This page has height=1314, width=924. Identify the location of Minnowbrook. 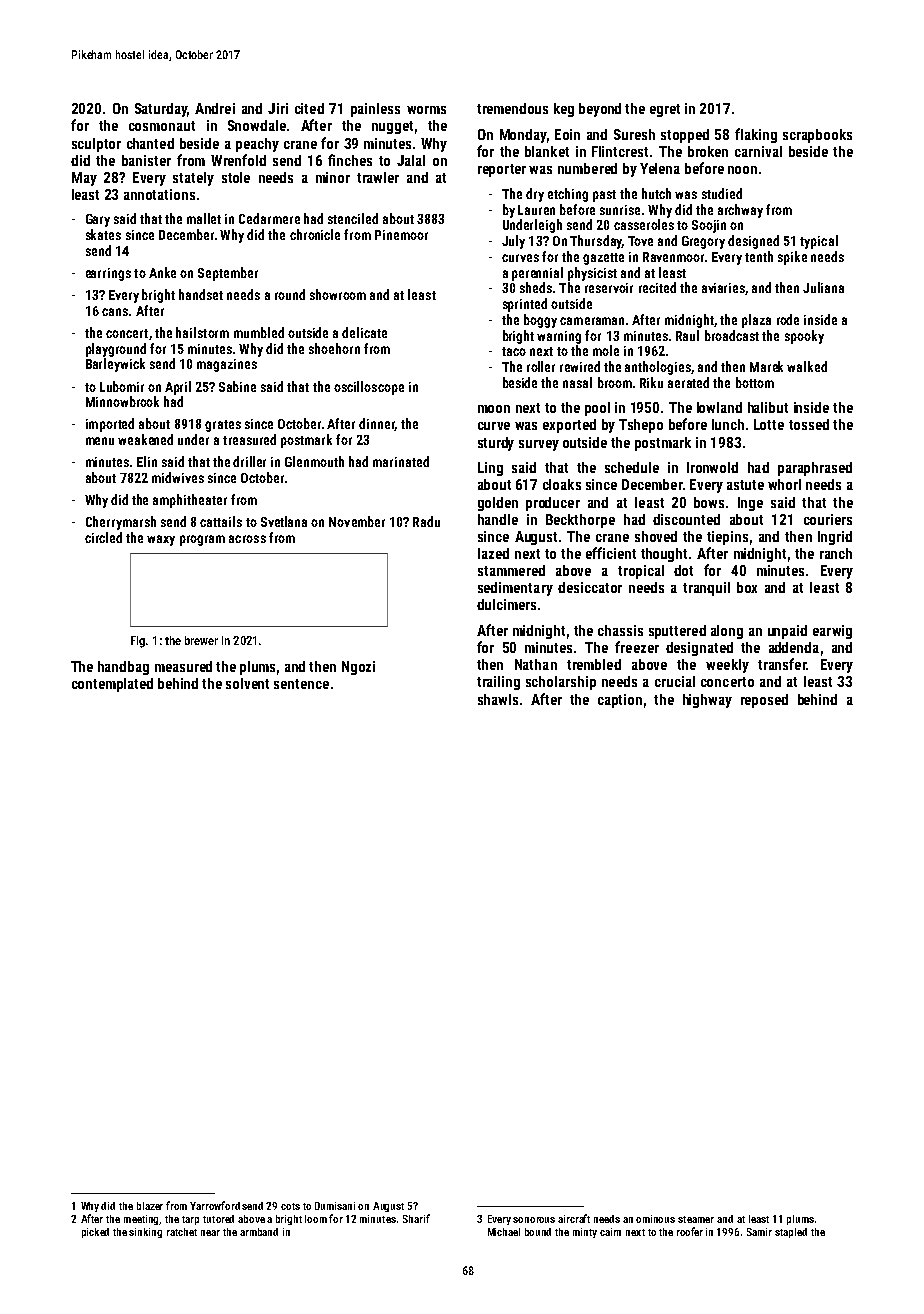
(122, 401).
